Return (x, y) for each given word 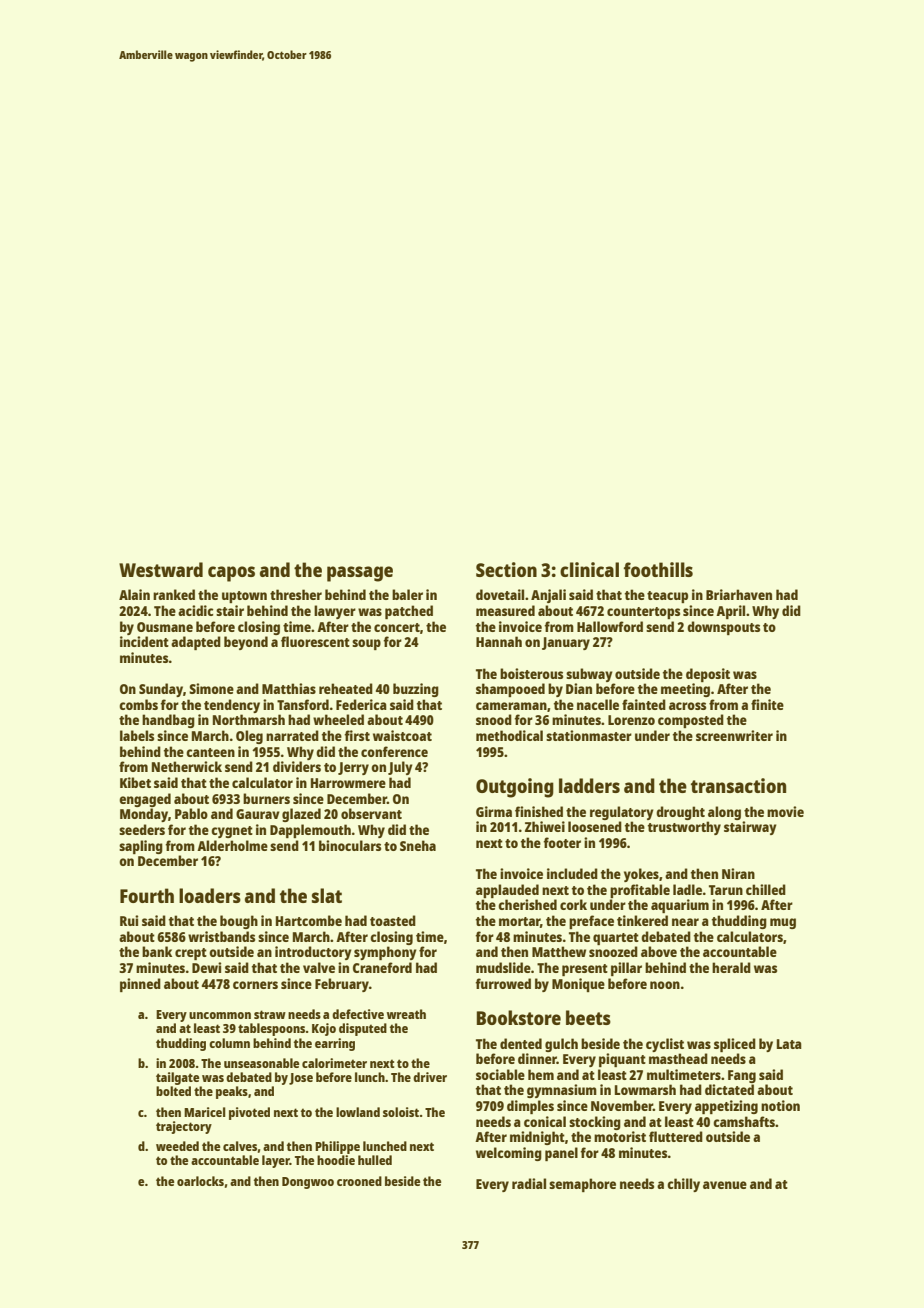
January (566, 643)
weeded (177, 1146)
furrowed (503, 983)
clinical (589, 569)
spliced (735, 1045)
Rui (129, 920)
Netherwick (187, 766)
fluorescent (315, 641)
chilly (683, 1185)
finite (767, 704)
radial (529, 1183)
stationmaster (589, 735)
